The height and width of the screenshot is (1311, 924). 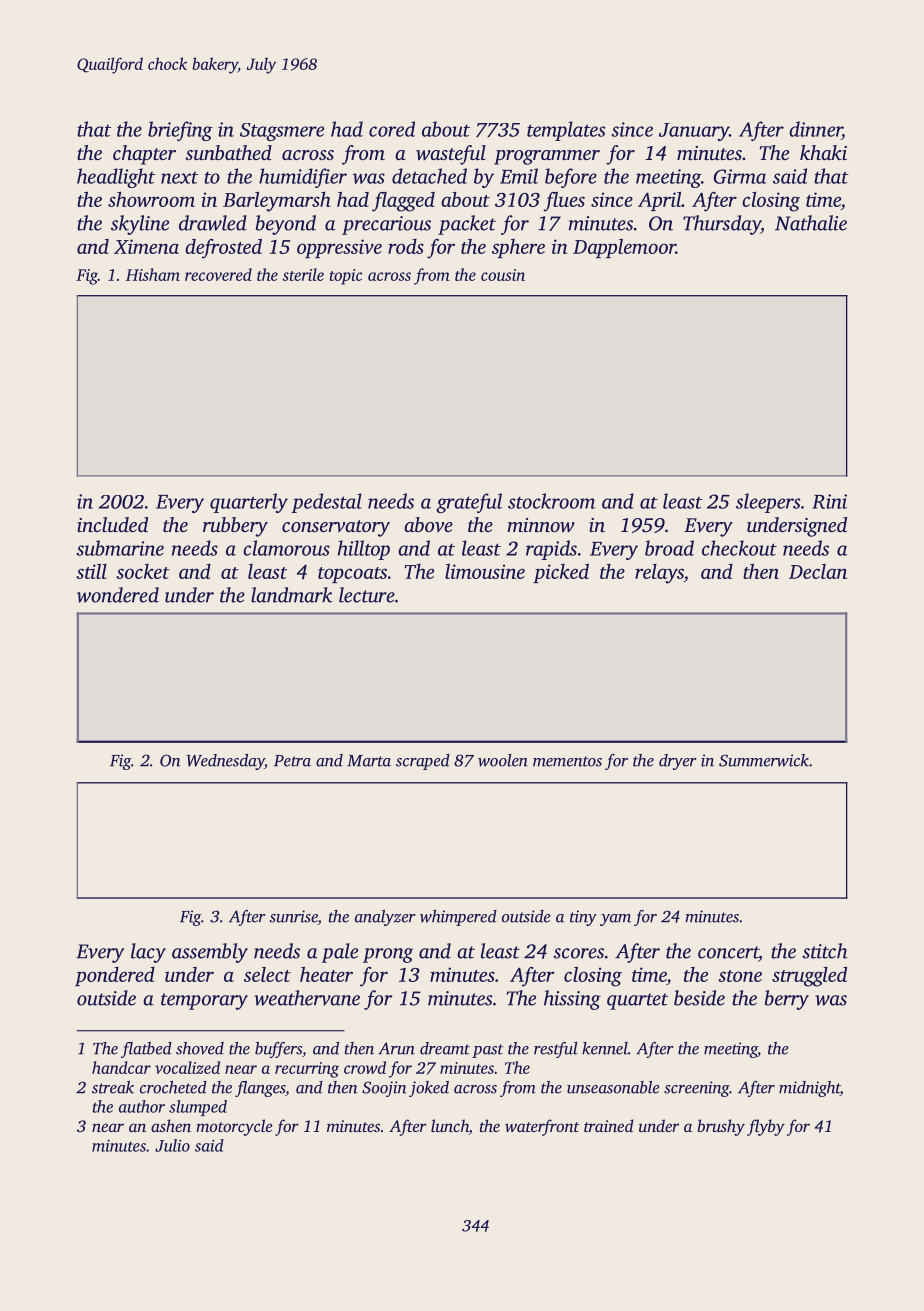 I want to click on assembly, so click(x=210, y=953).
